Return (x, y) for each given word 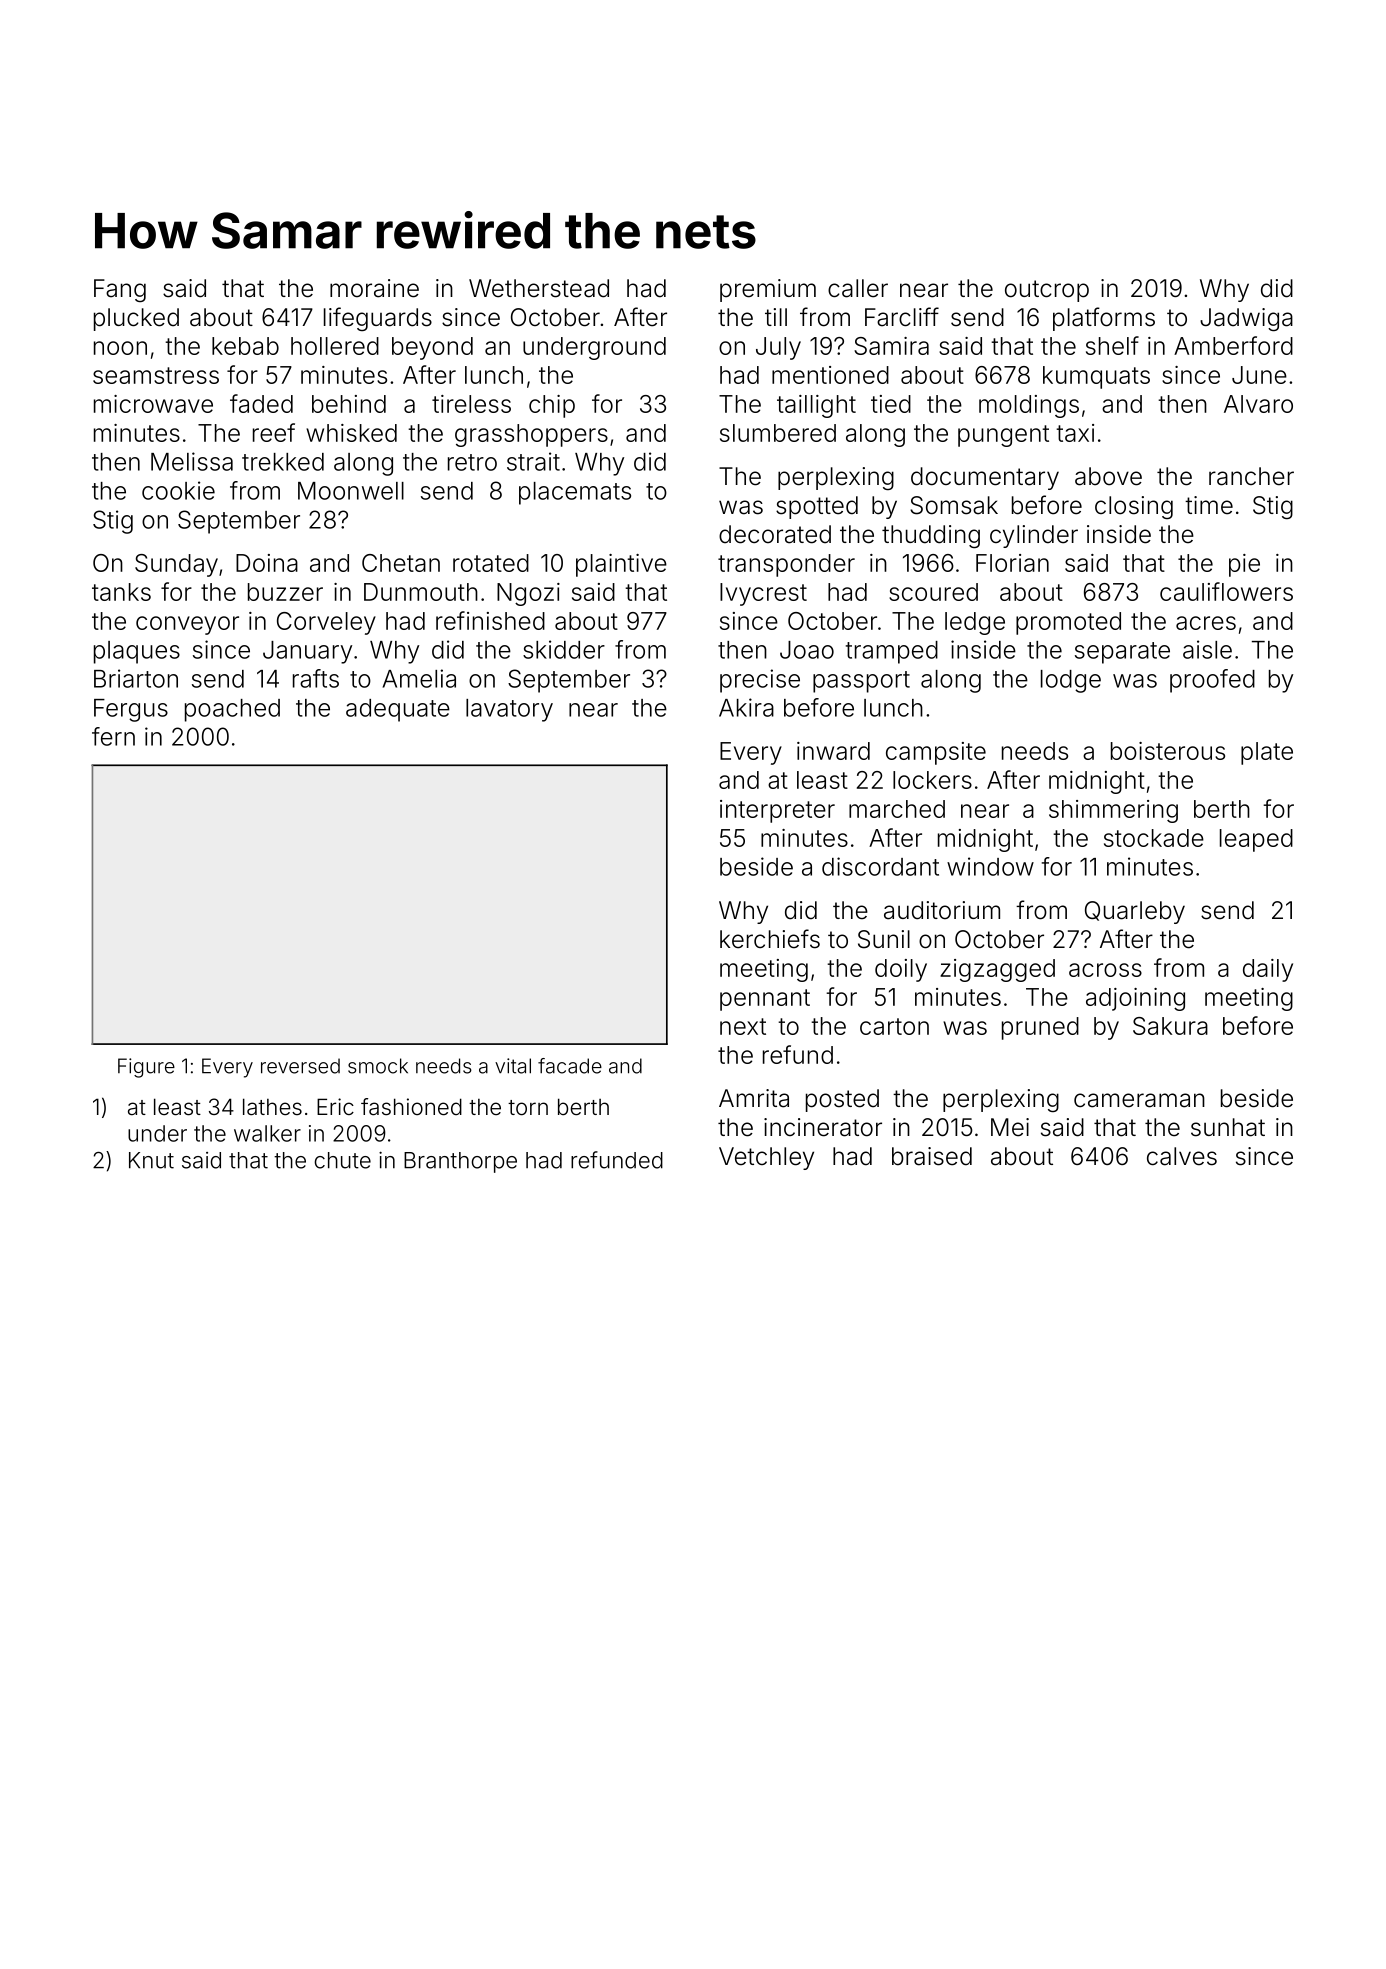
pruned (1040, 1028)
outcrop (1047, 291)
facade (570, 1066)
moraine (374, 288)
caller (858, 288)
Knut (151, 1160)
